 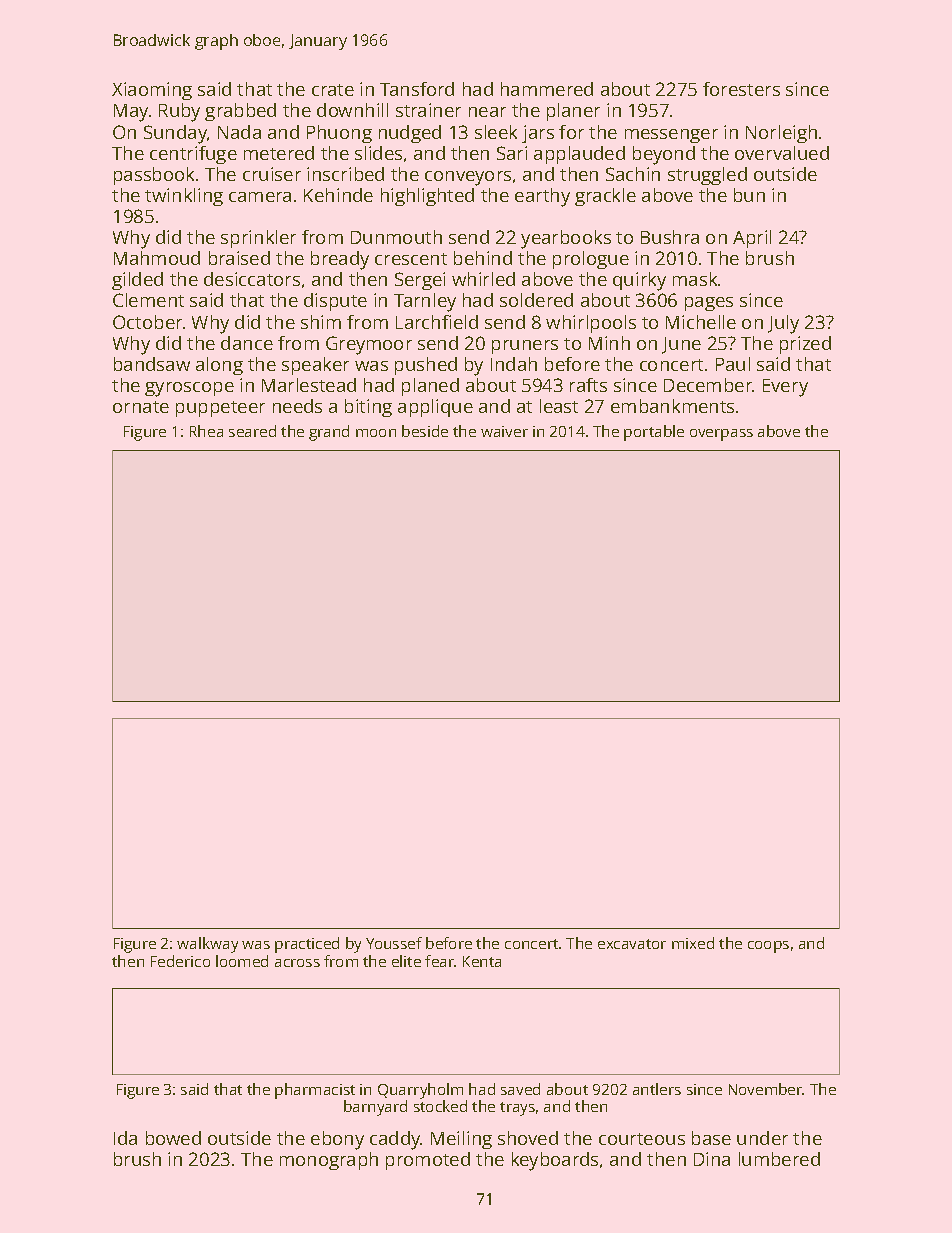 I want to click on overpass, so click(x=721, y=435).
